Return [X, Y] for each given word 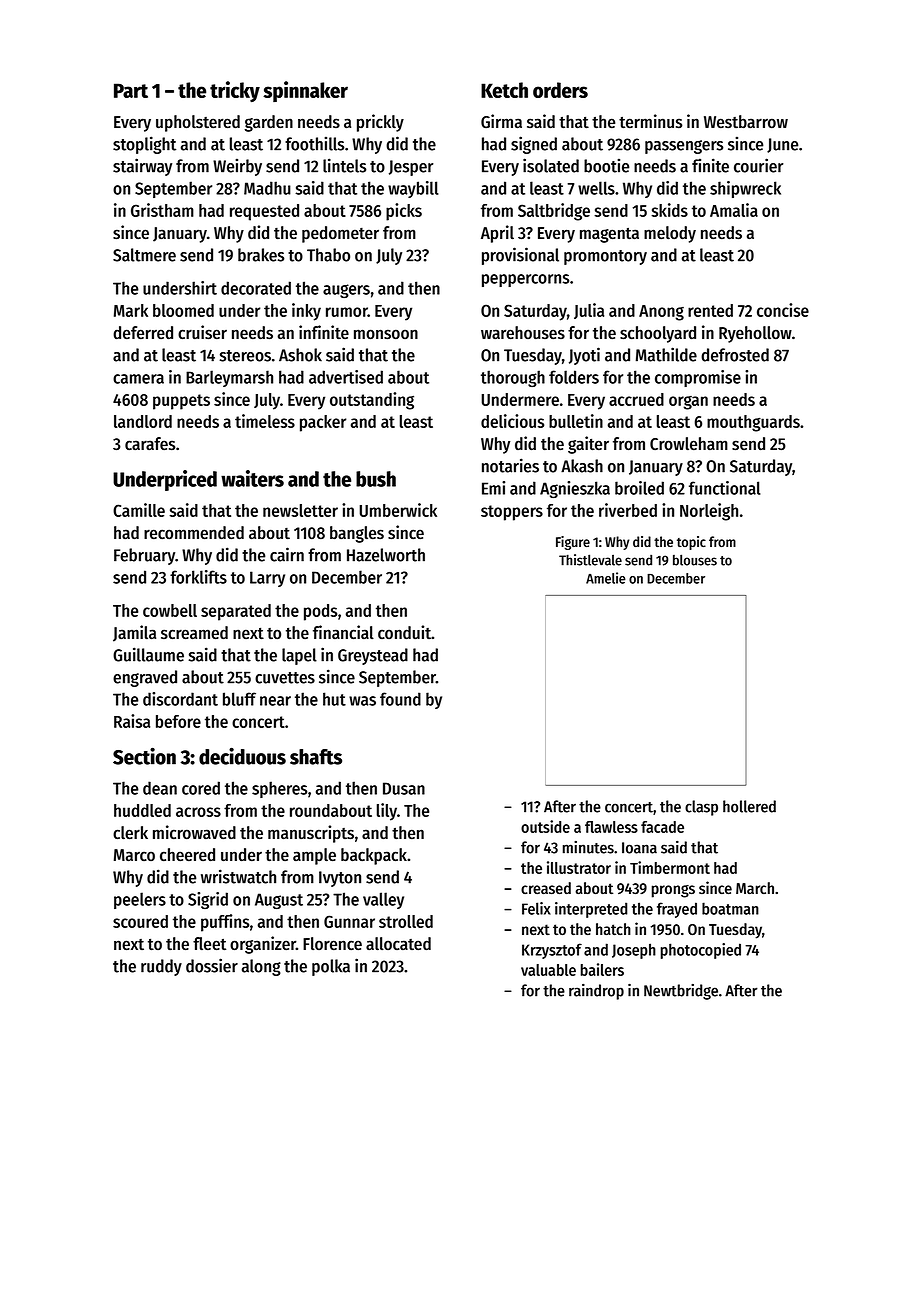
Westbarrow [746, 121]
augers [346, 291]
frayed [677, 910]
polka [331, 967]
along [261, 967]
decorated [256, 288]
